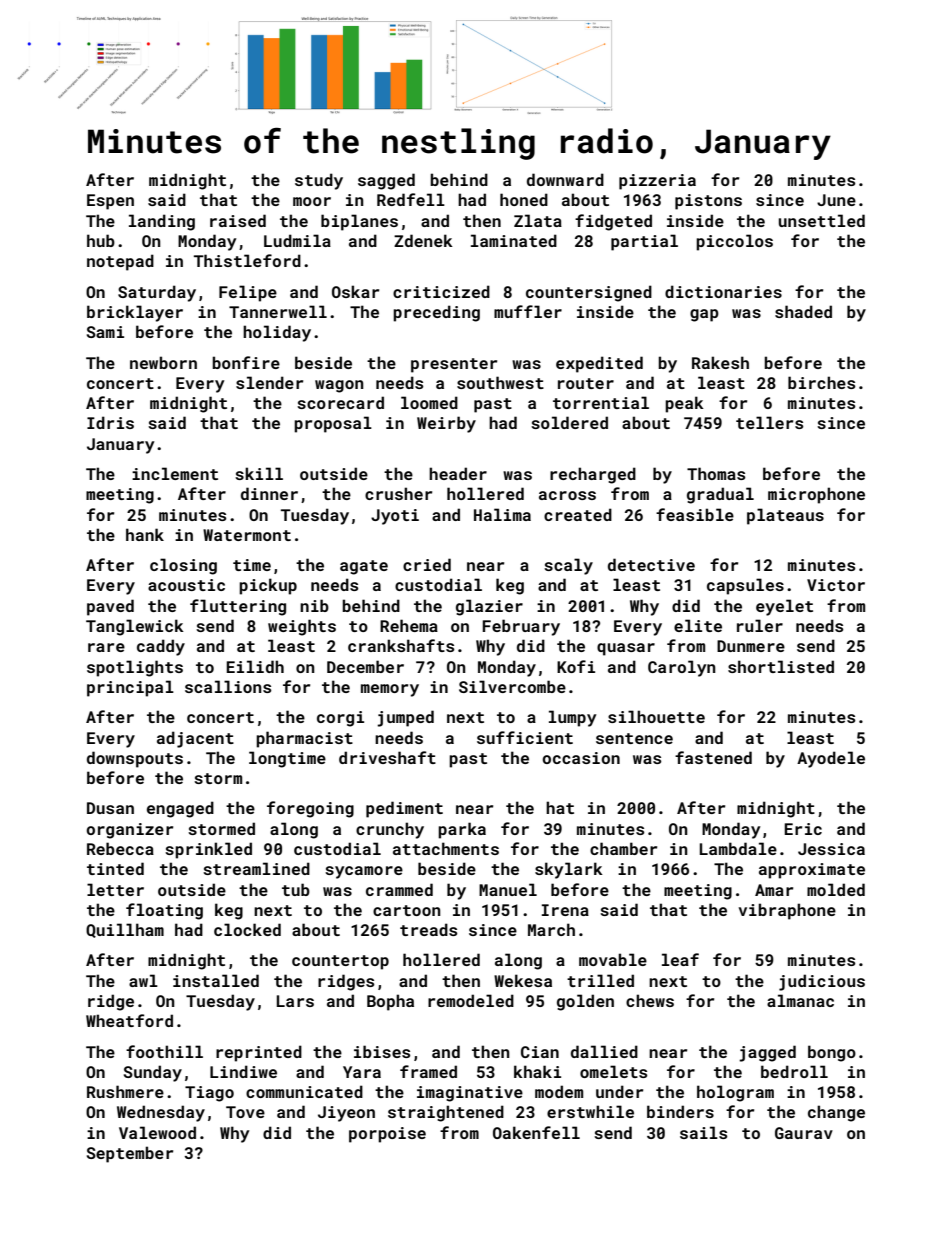 Image resolution: width=952 pixels, height=1233 pixels. I want to click on Ayodele, so click(831, 759).
